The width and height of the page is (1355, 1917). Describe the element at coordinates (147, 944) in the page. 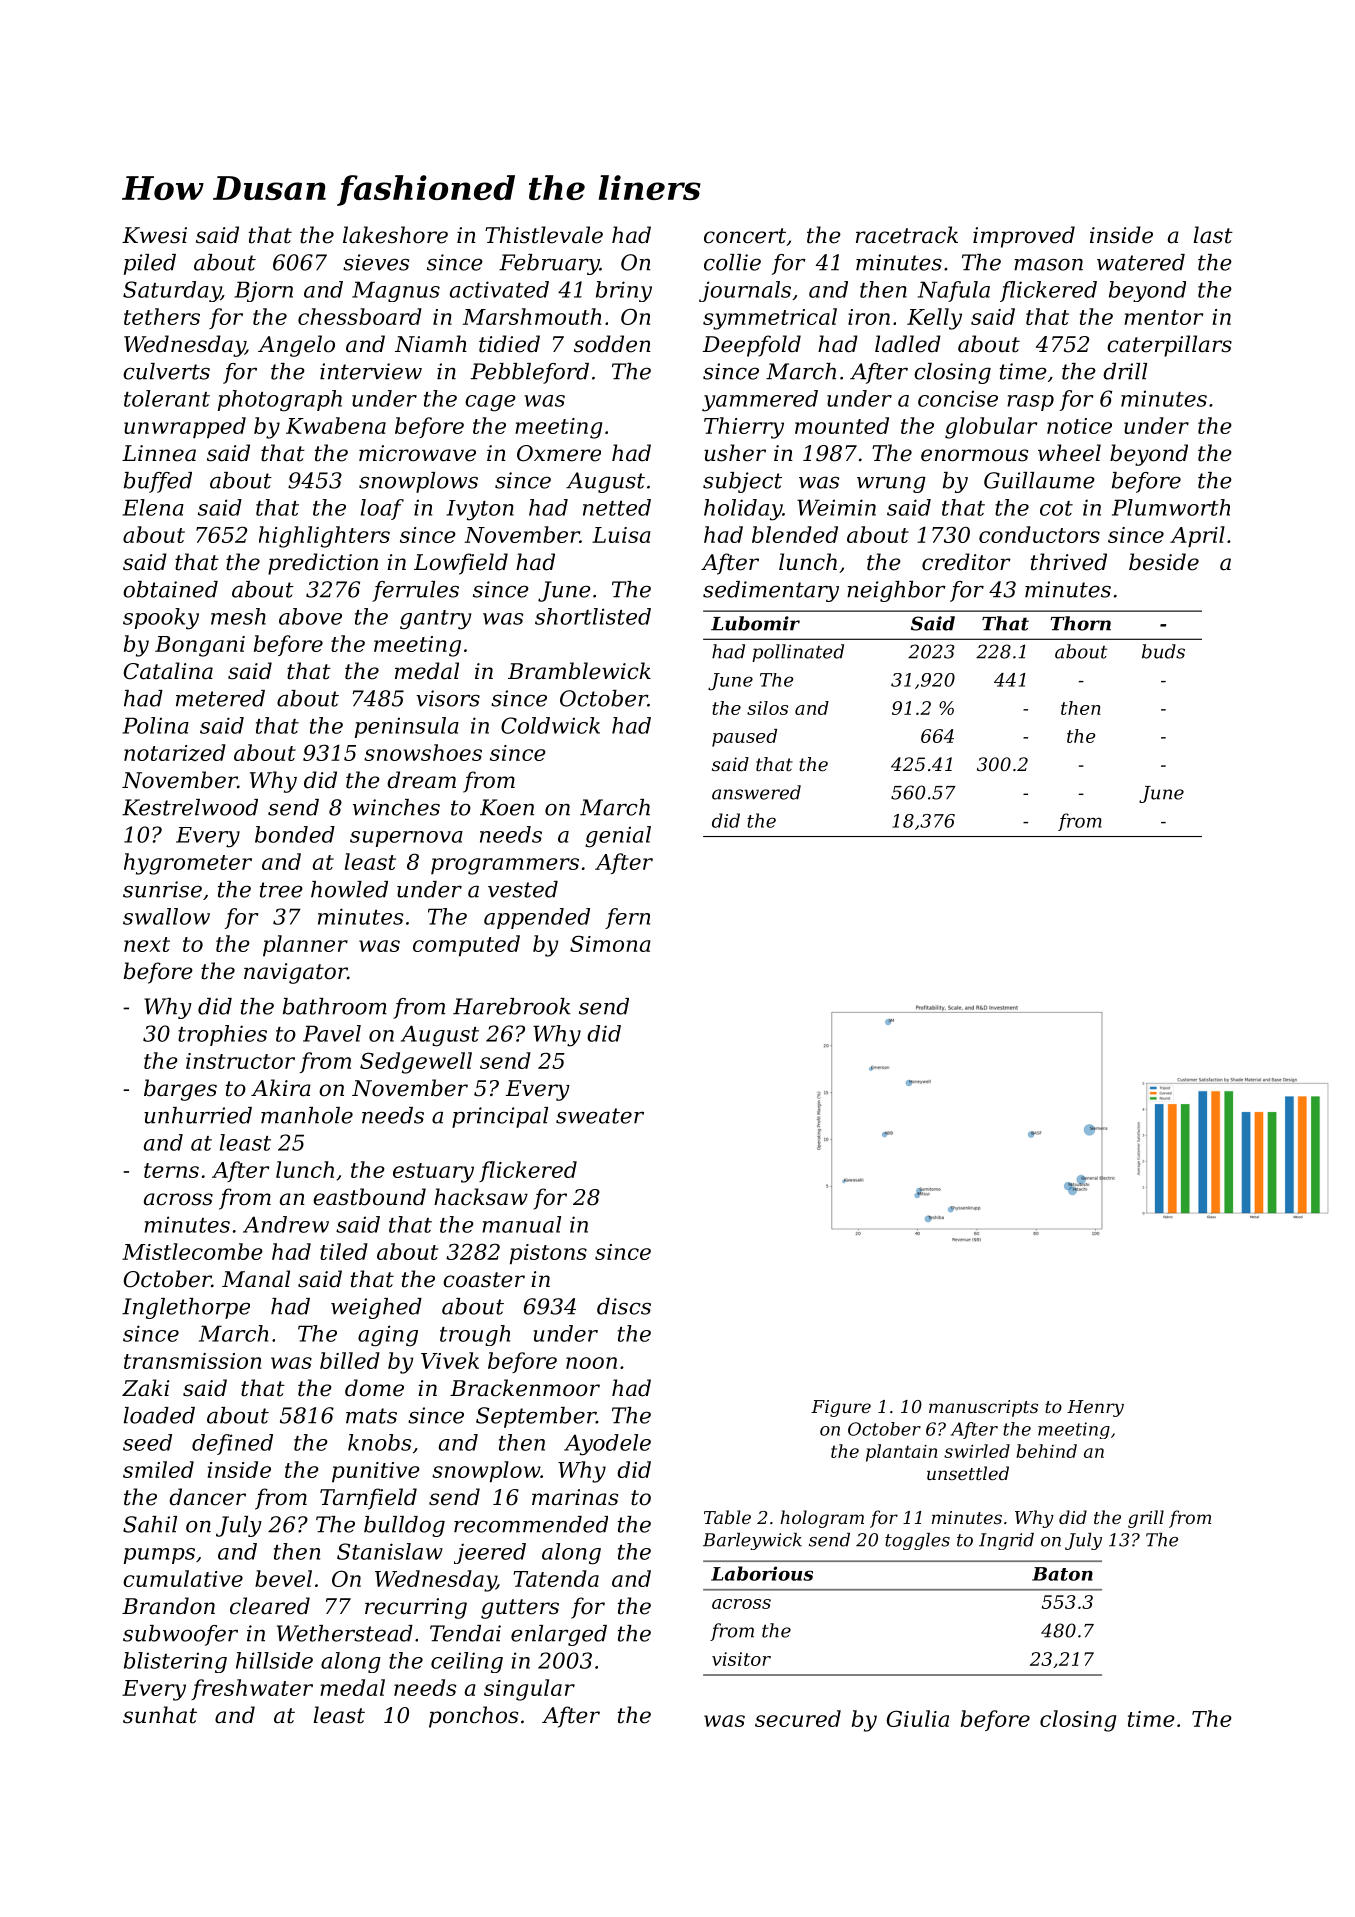

I see `next` at that location.
